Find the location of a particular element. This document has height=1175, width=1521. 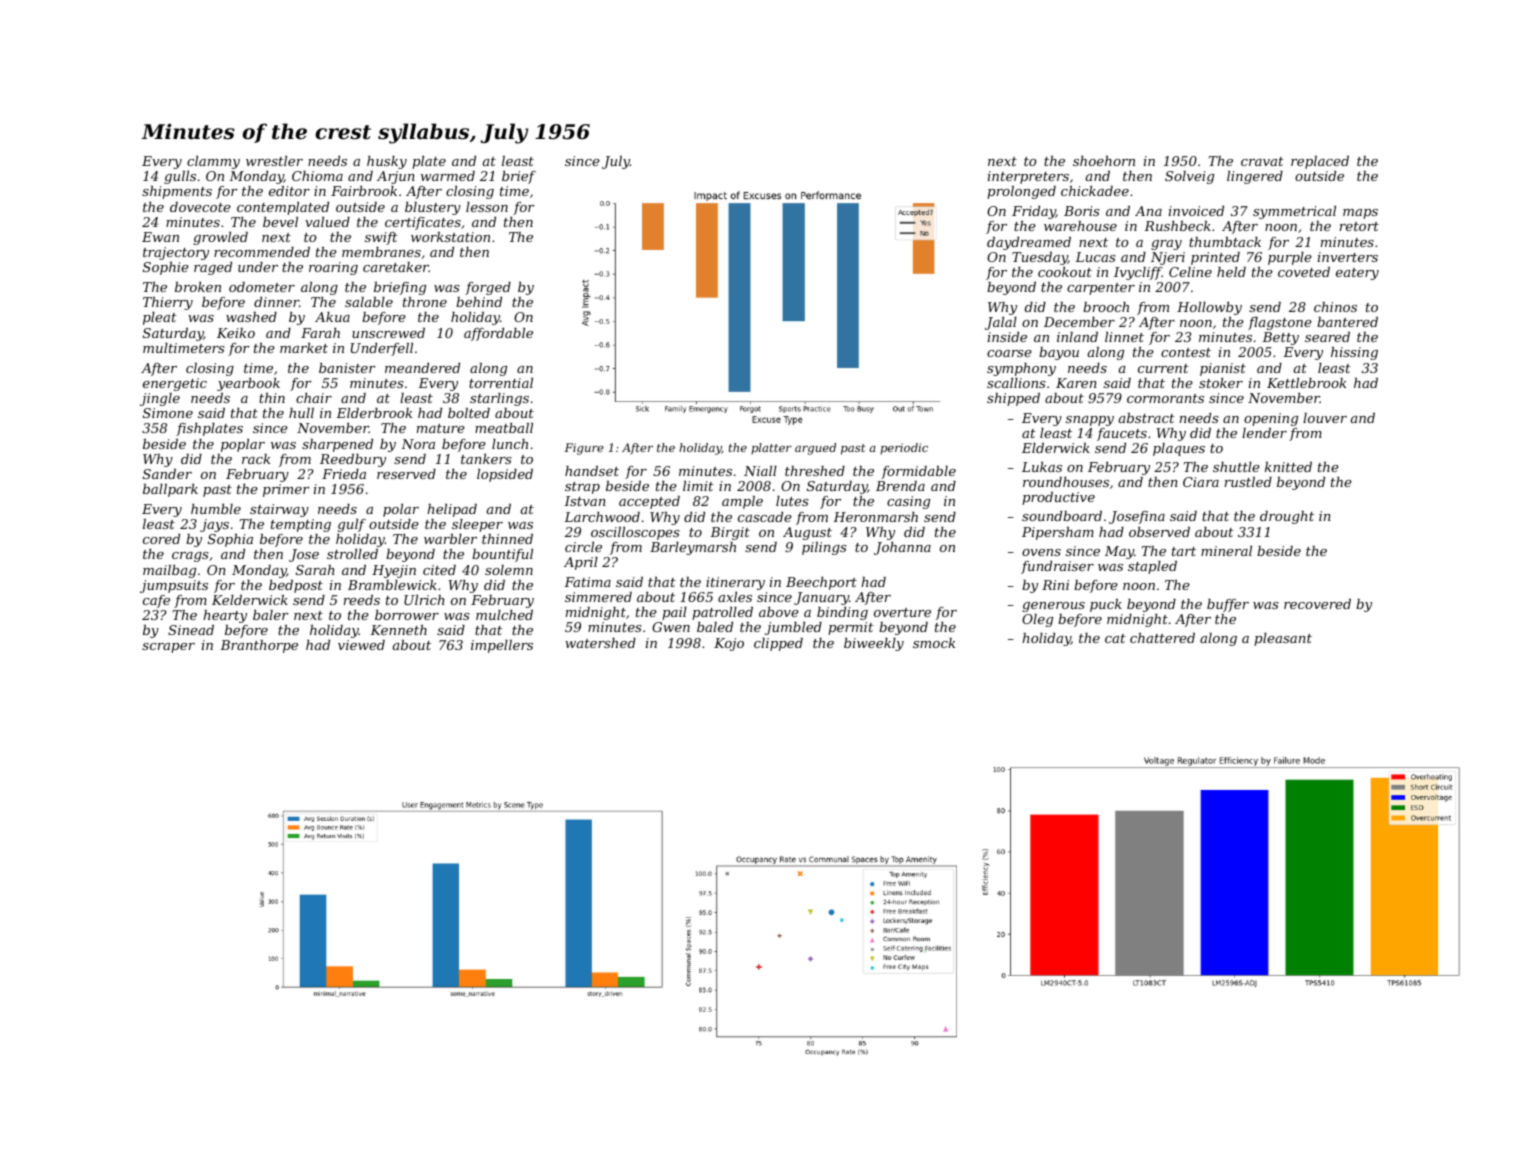

forged is located at coordinates (488, 288).
